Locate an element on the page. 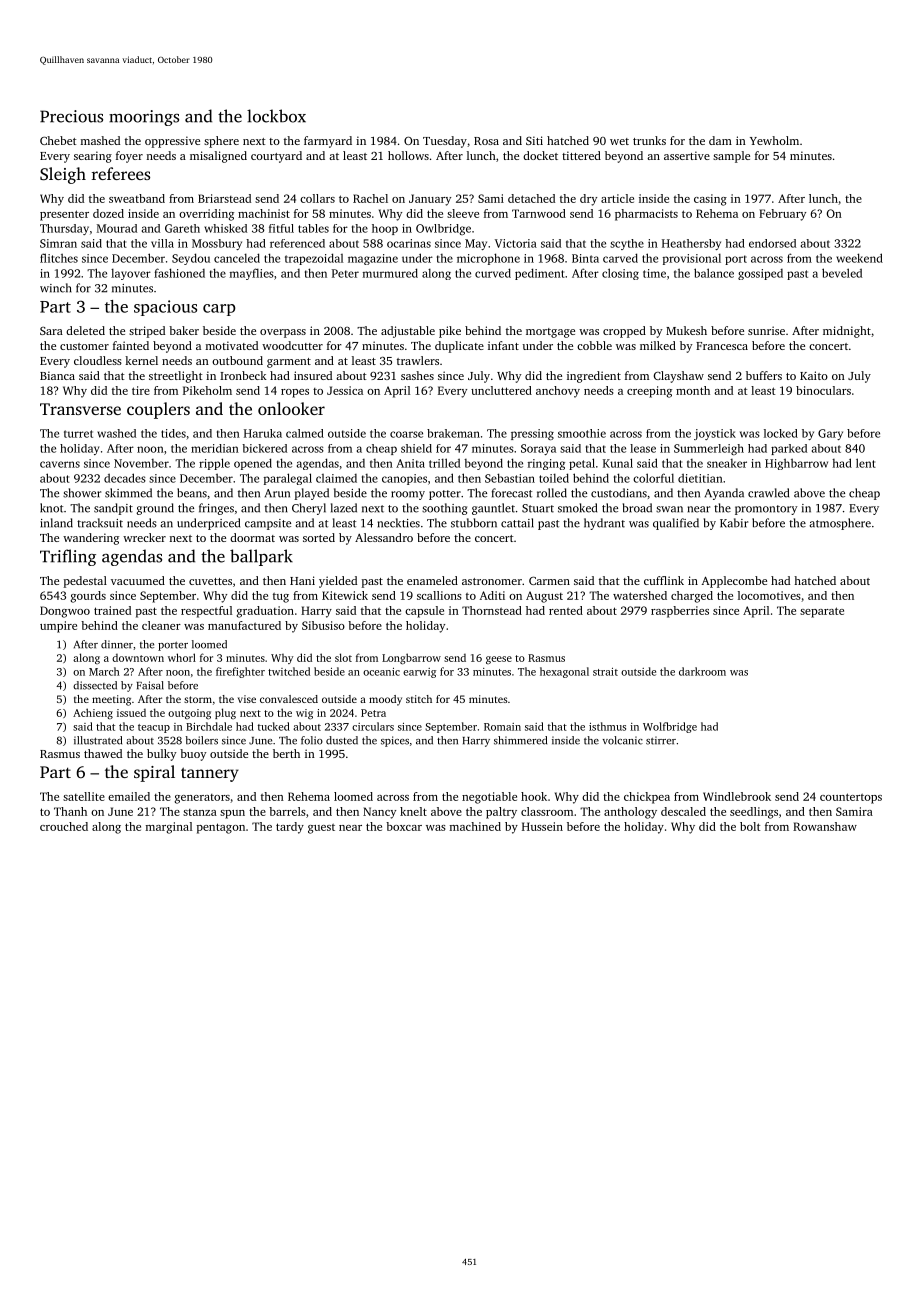 The width and height of the page is (924, 1308). Tuesday is located at coordinates (445, 142).
